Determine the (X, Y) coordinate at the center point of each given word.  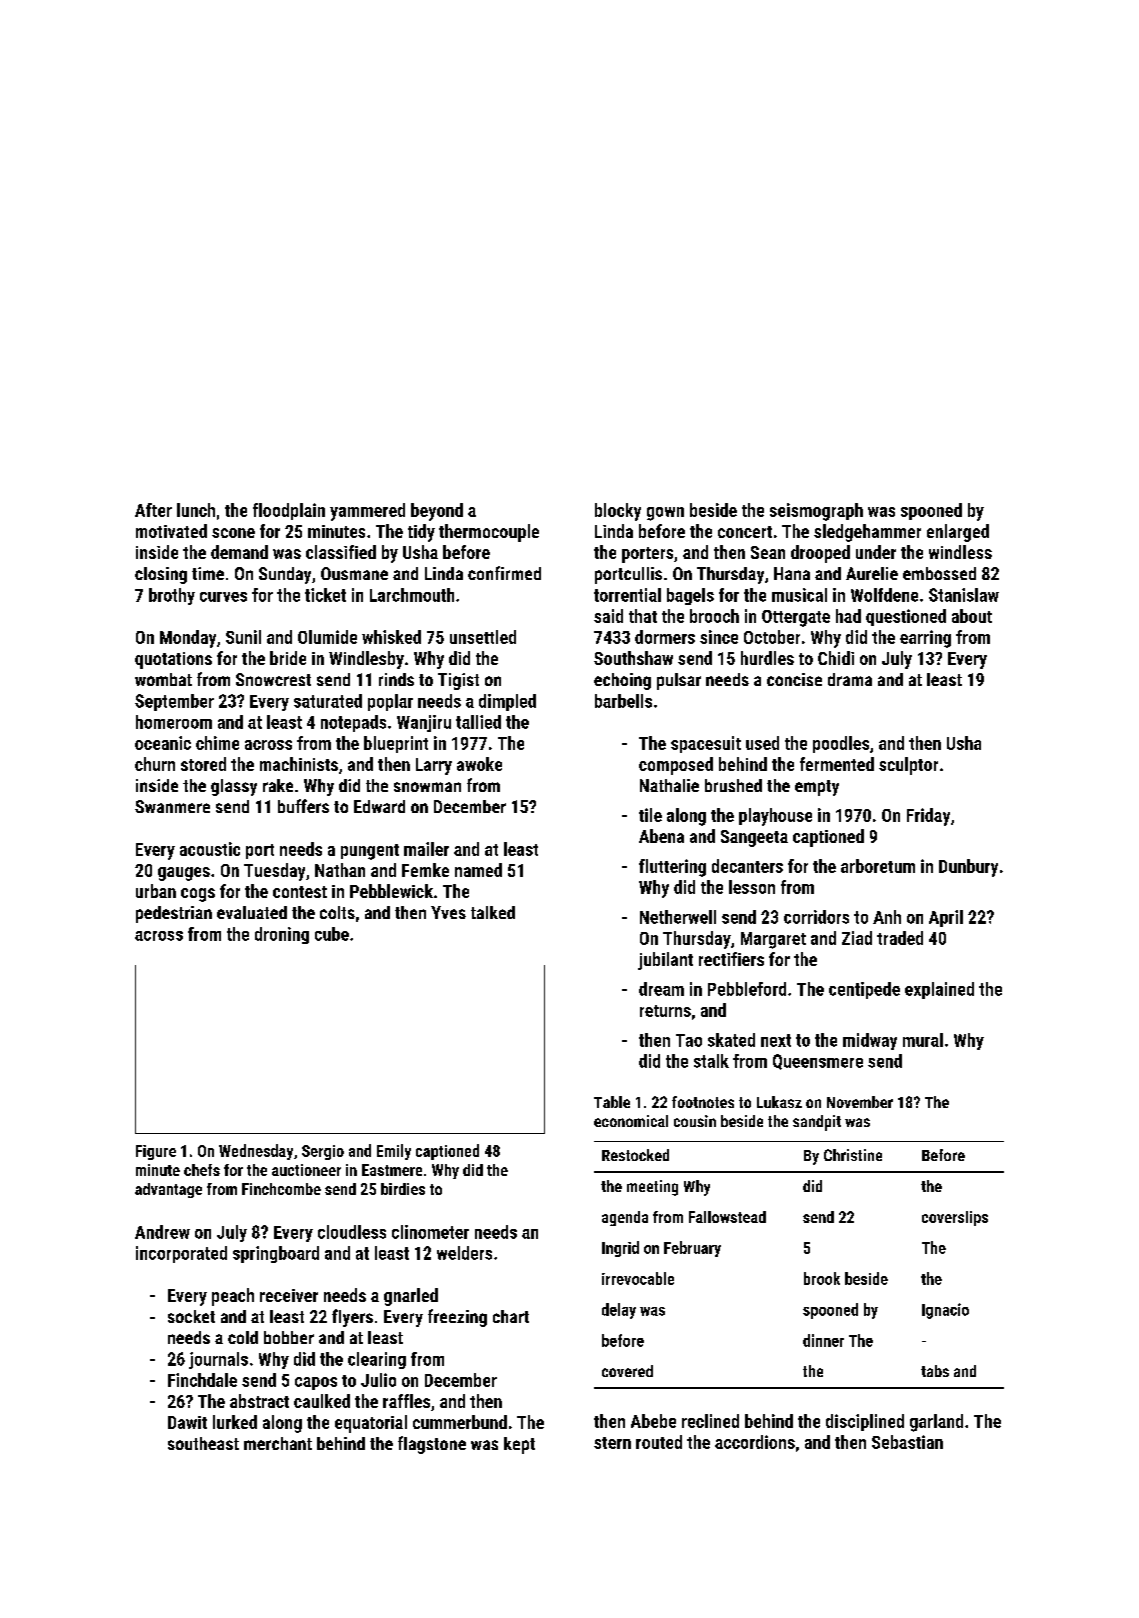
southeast (203, 1443)
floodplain (289, 511)
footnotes (703, 1102)
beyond (437, 512)
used (762, 743)
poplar (390, 702)
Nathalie (669, 785)
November (860, 1102)
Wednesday (256, 1152)
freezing (457, 1318)
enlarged (958, 533)
